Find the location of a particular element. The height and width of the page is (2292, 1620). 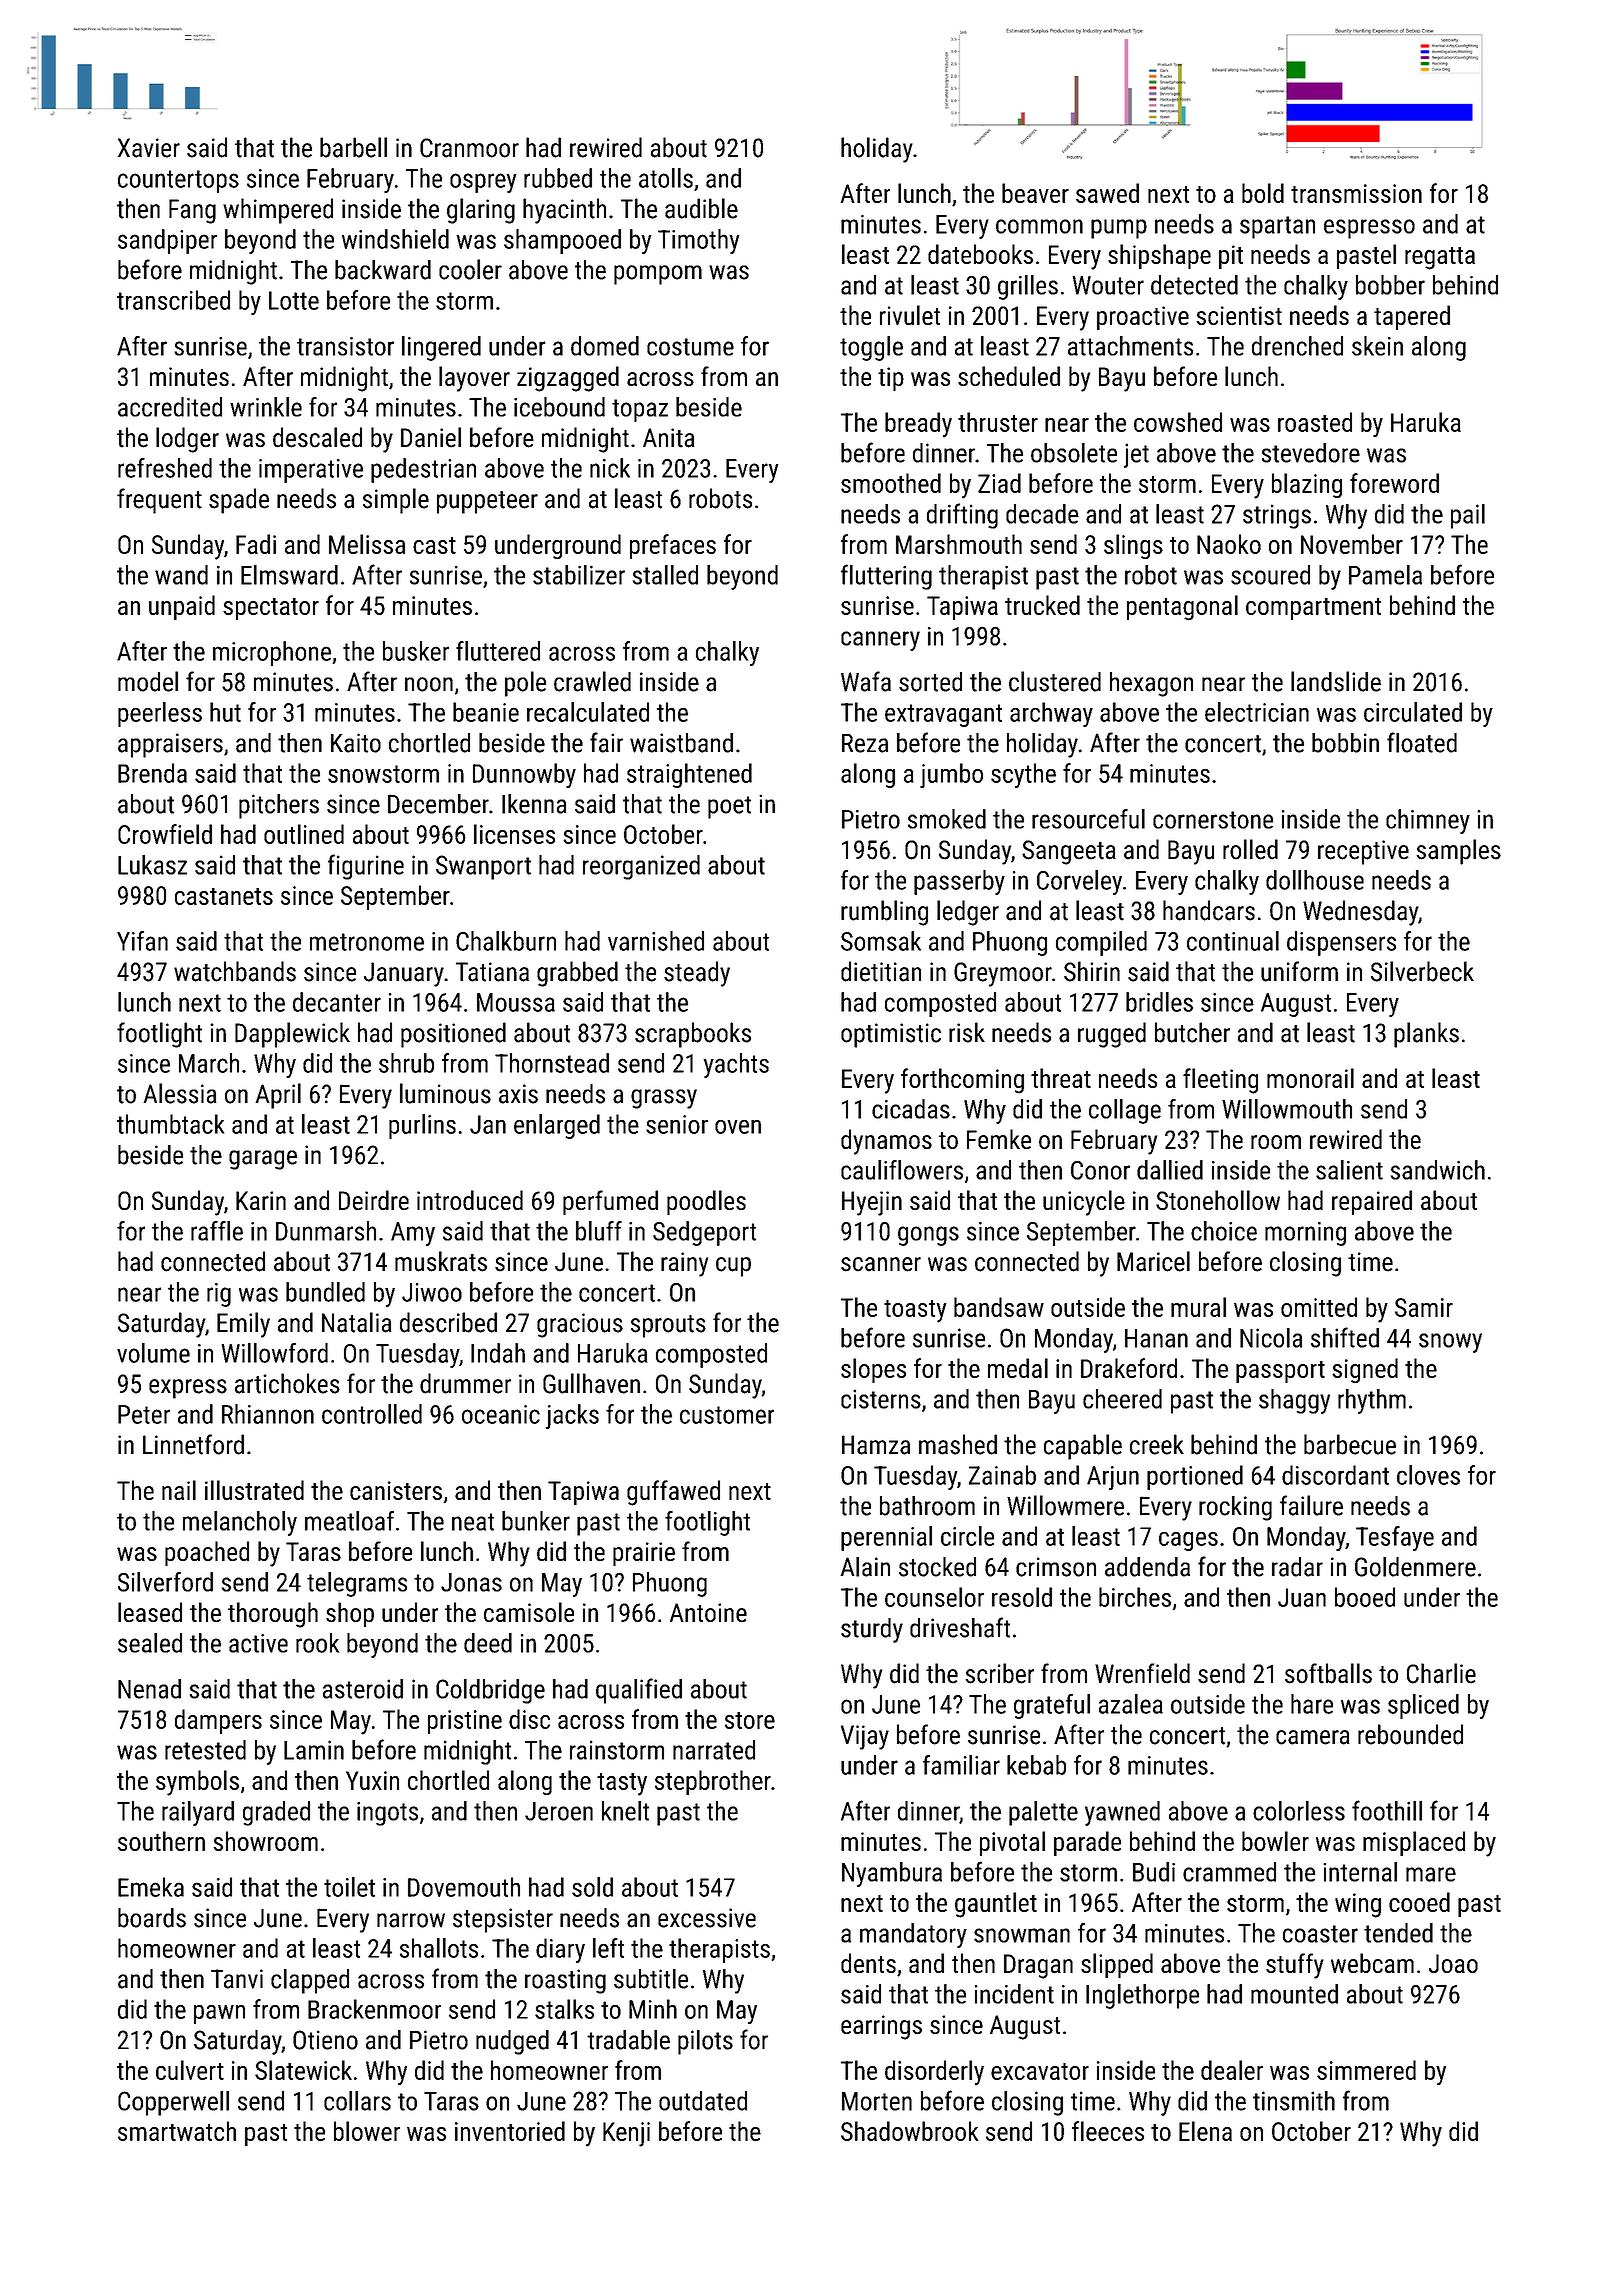

beaver is located at coordinates (1035, 193).
